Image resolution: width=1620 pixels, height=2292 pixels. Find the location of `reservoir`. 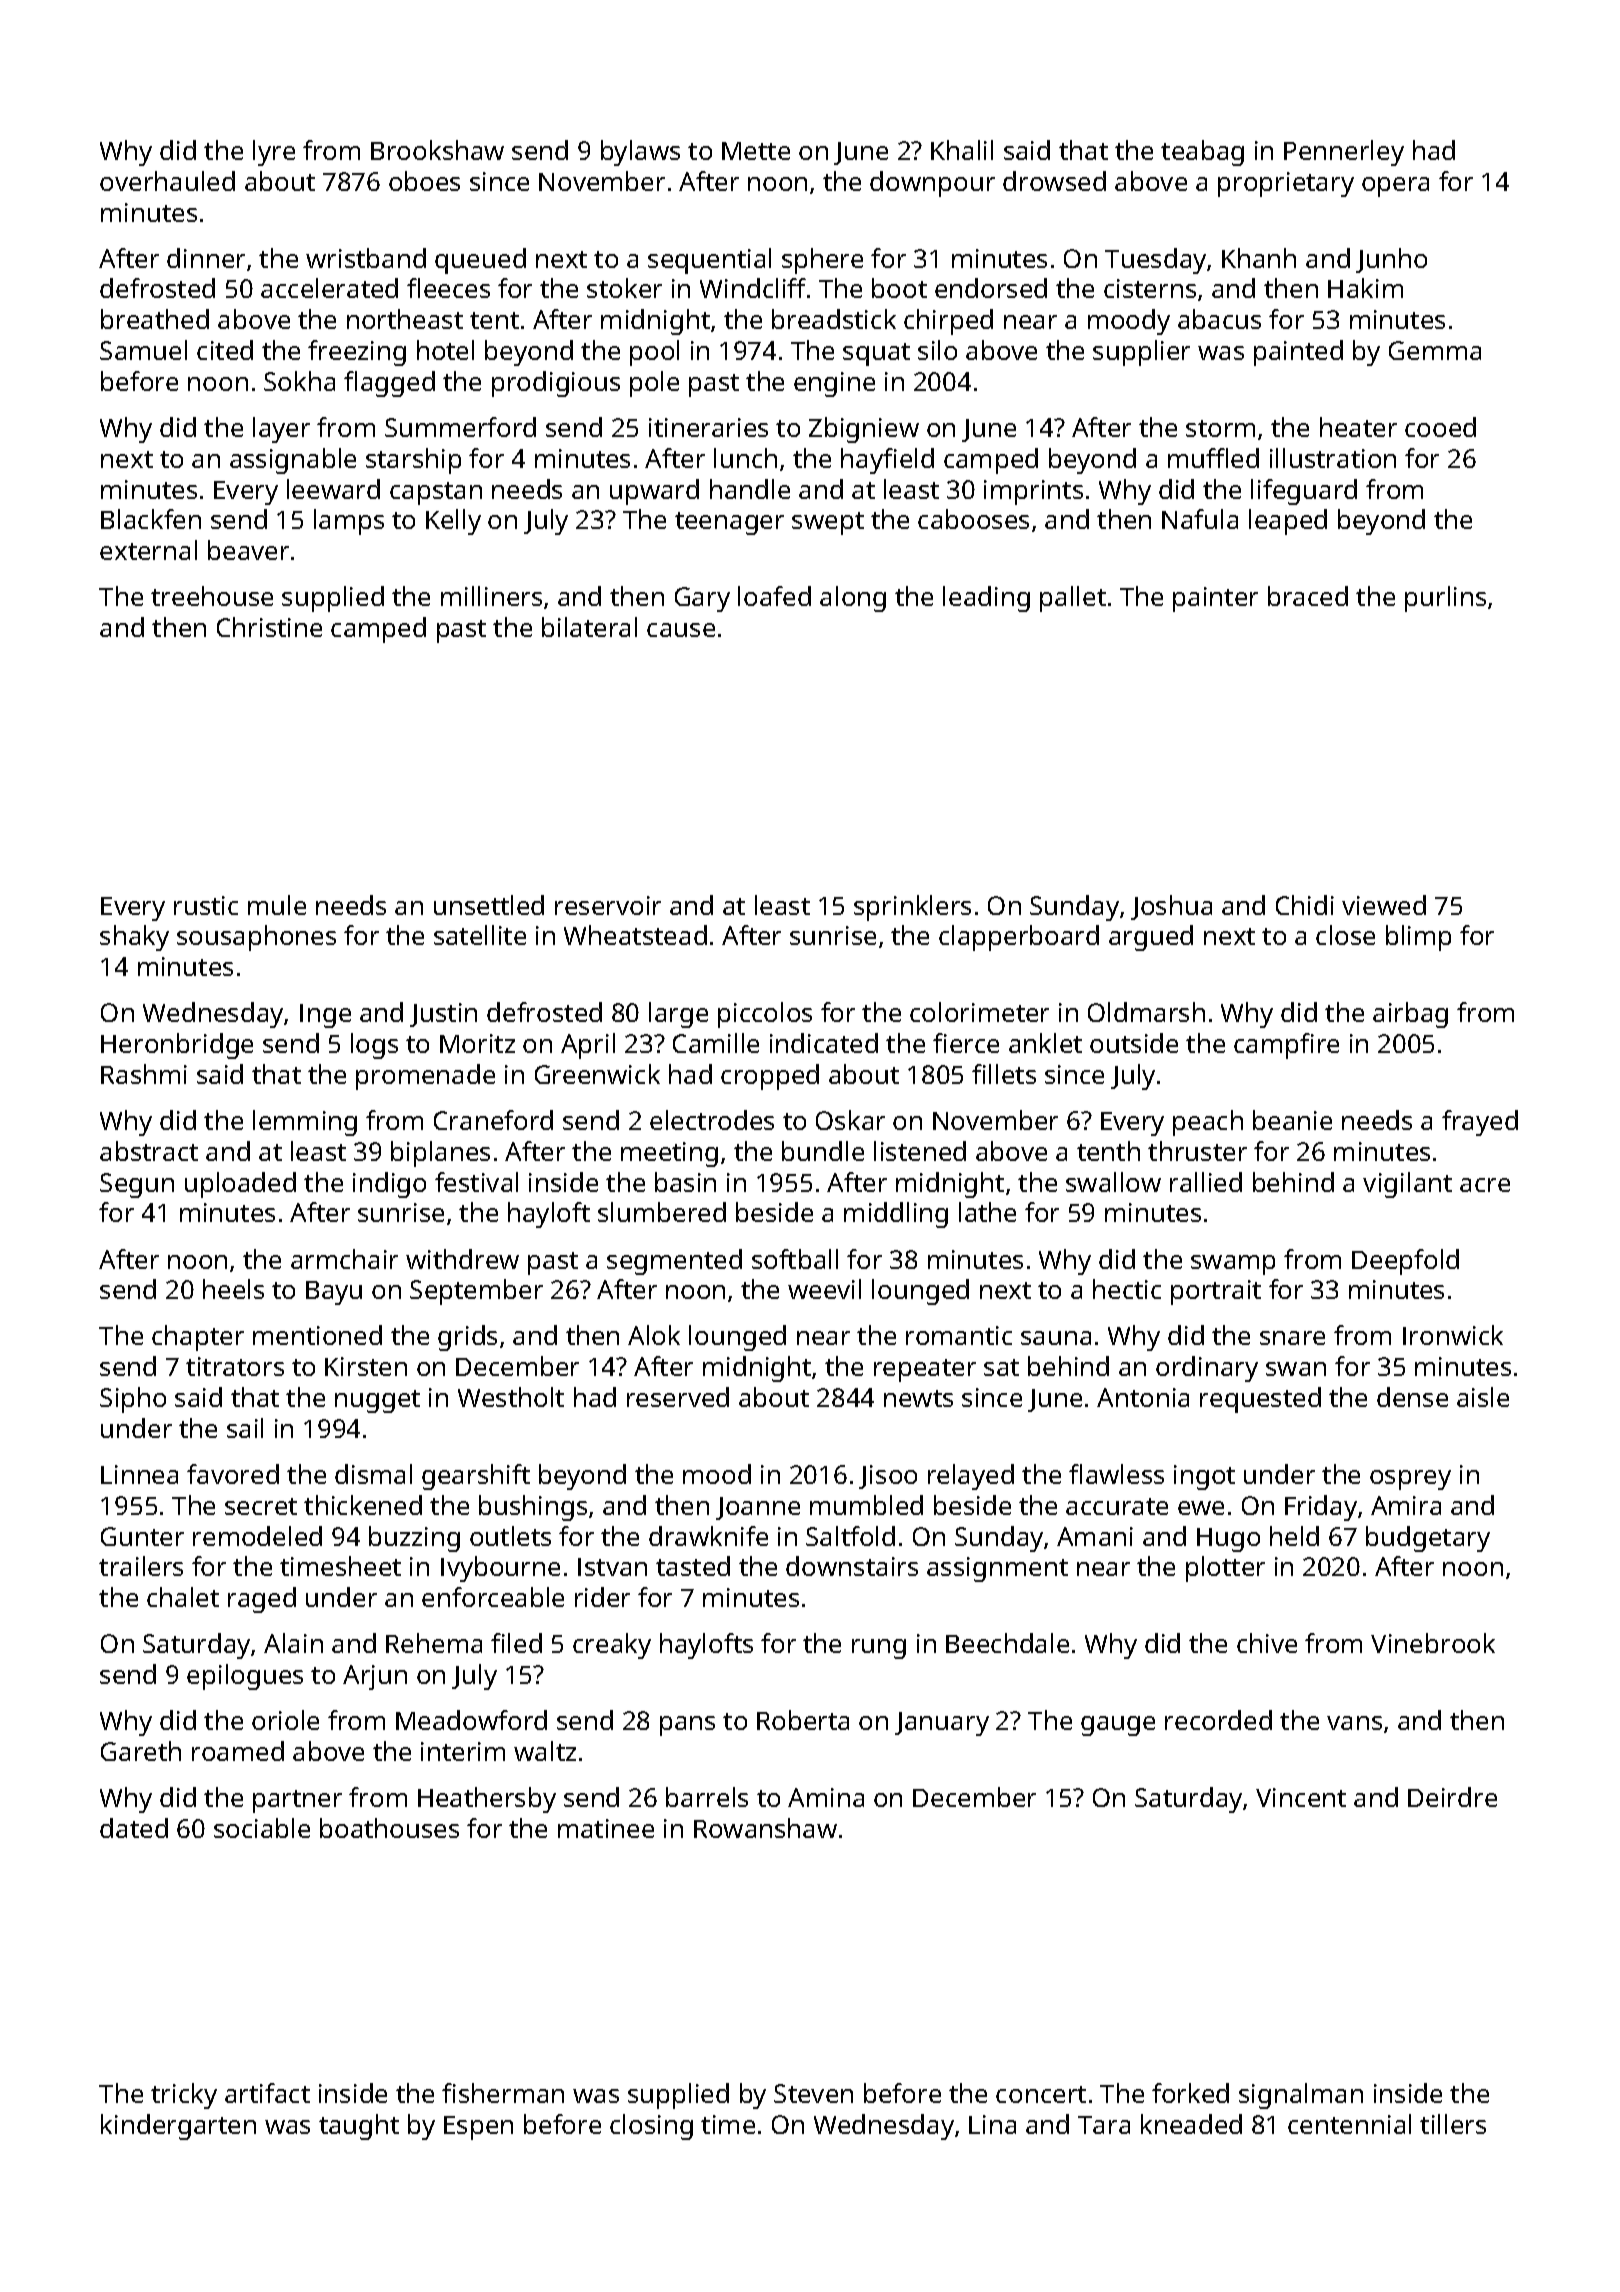

reservoir is located at coordinates (608, 905).
